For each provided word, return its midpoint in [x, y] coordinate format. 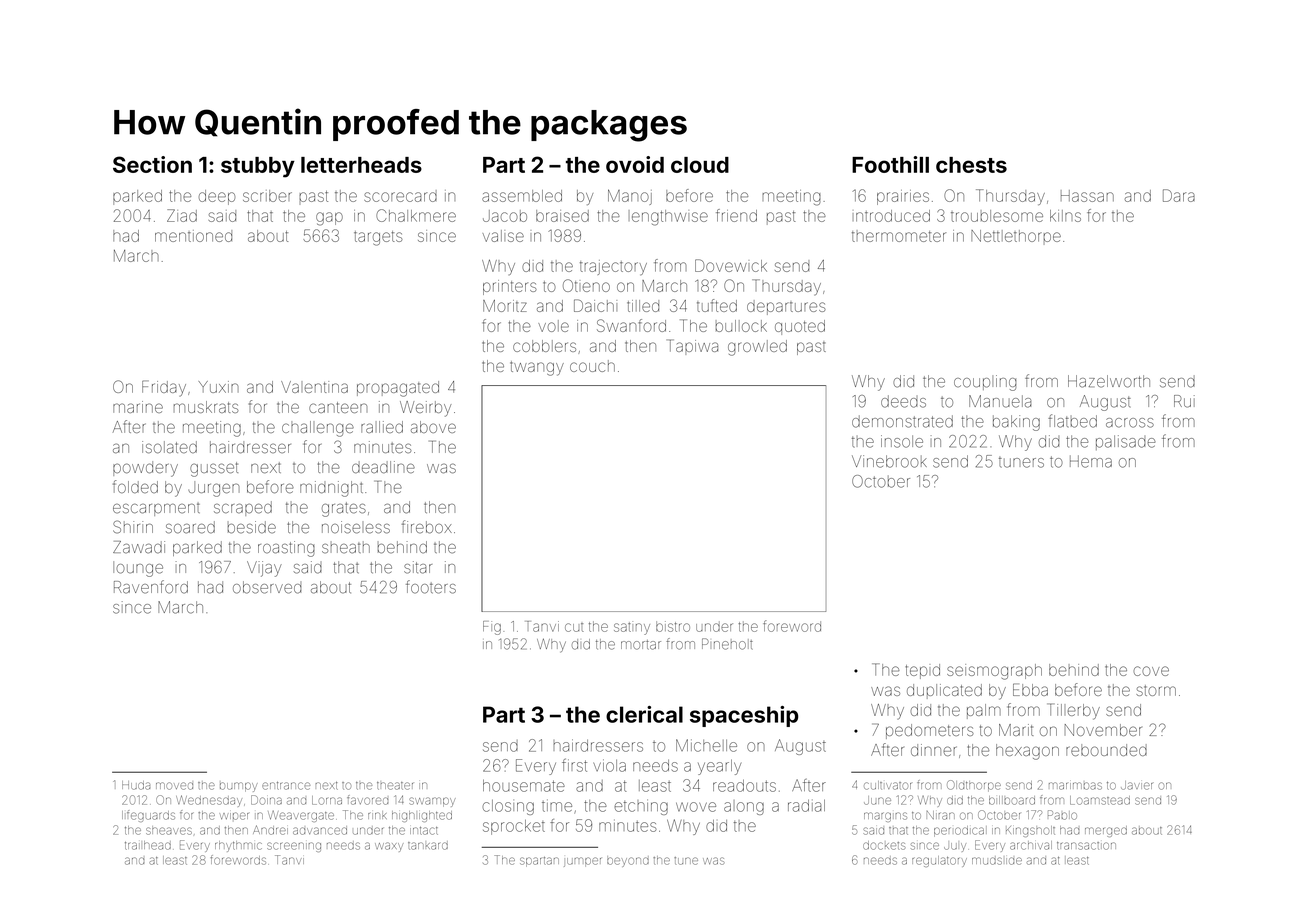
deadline [383, 467]
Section [152, 164]
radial [806, 806]
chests [971, 165]
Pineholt [727, 644]
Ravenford [151, 587]
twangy [537, 368]
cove [1151, 671]
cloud [700, 165]
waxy [389, 847]
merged [1106, 831]
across [1130, 423]
